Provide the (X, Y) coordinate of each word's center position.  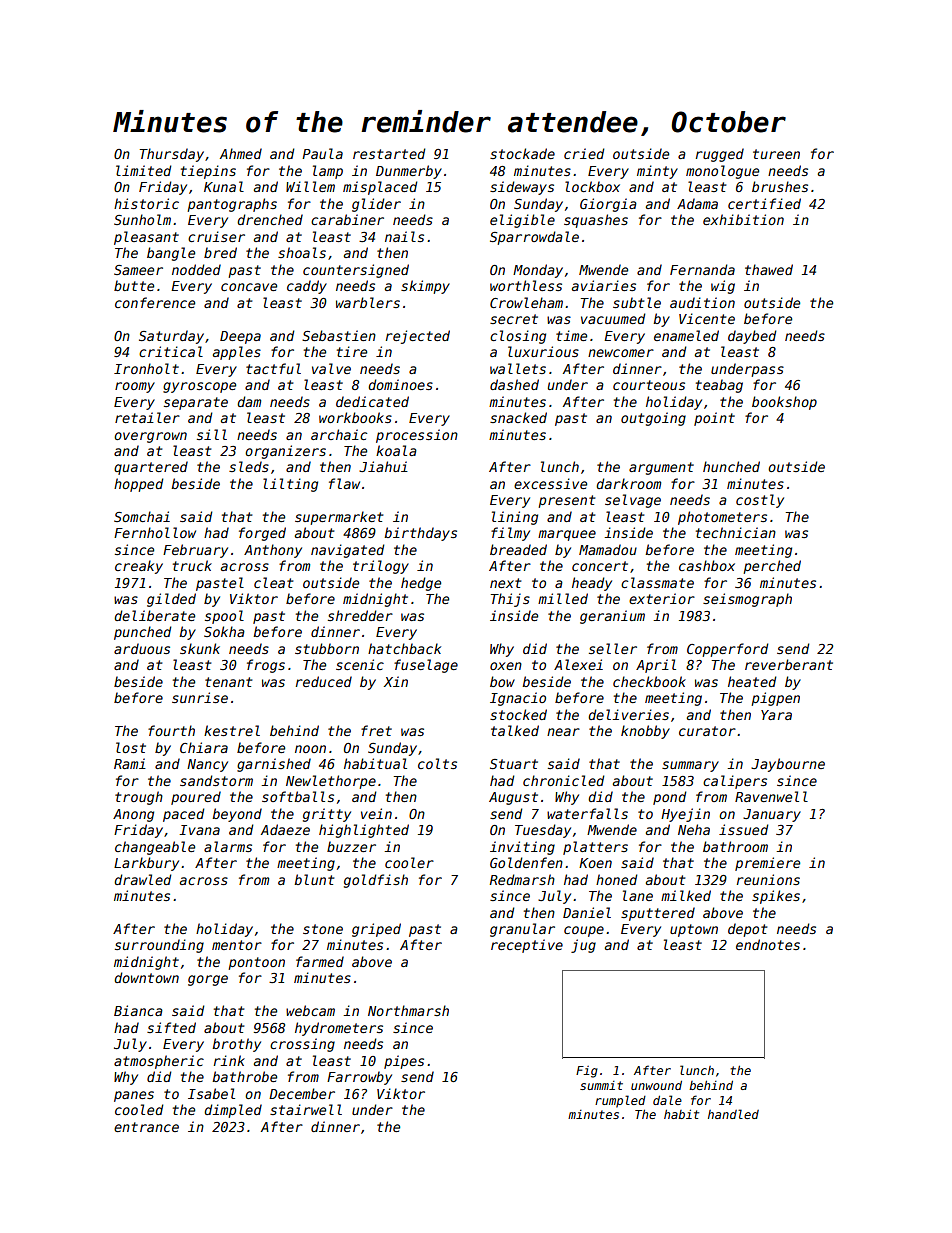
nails (404, 236)
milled (563, 598)
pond (669, 798)
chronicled (563, 780)
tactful (273, 368)
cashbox (707, 565)
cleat (273, 582)
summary (690, 766)
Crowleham (526, 302)
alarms (228, 846)
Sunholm (142, 219)
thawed (769, 269)
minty (657, 172)
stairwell (306, 1109)
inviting (522, 848)
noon (310, 749)
